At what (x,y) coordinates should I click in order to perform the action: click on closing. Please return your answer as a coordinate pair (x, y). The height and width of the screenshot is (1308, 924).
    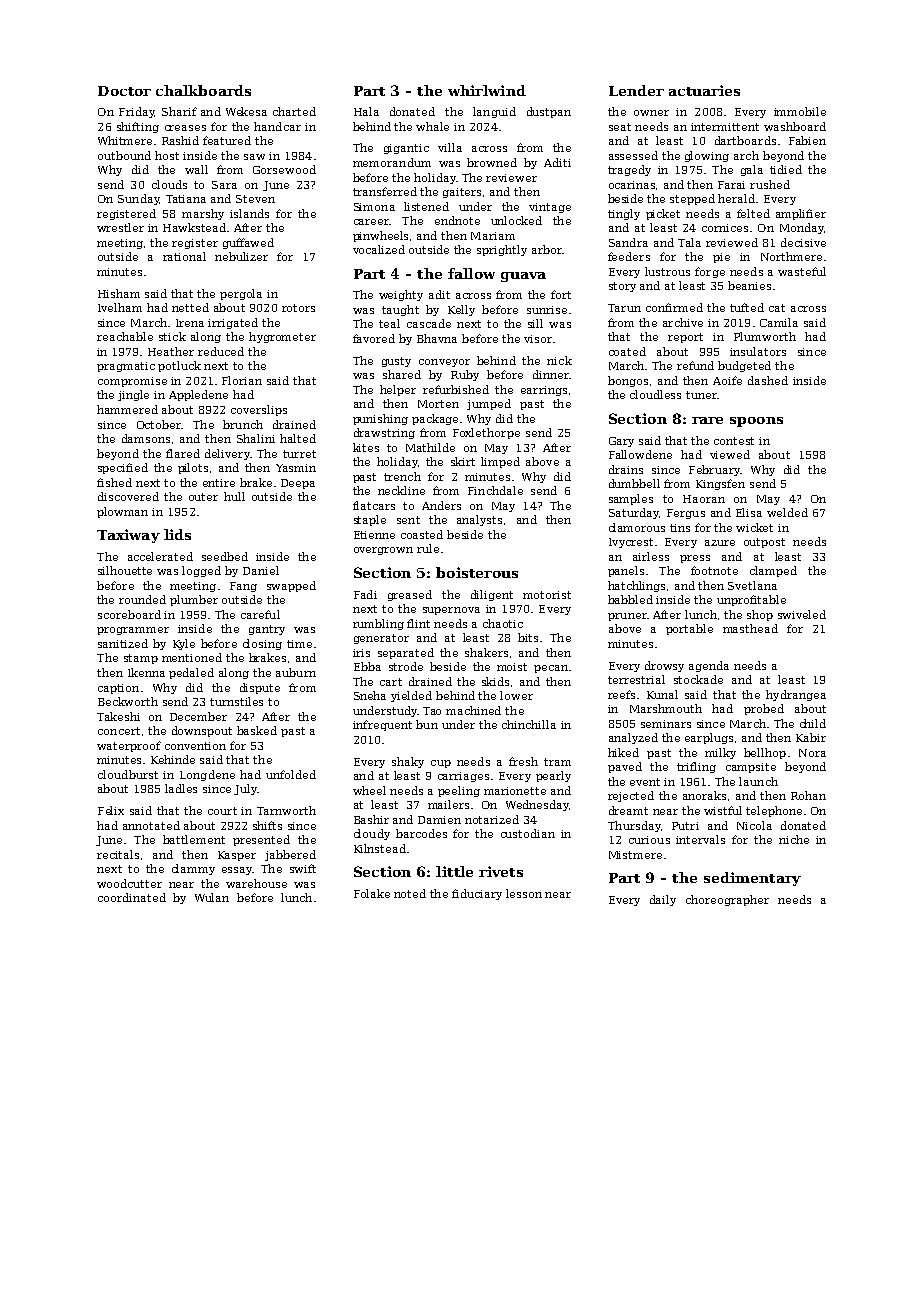
    Looking at the image, I should click on (262, 644).
